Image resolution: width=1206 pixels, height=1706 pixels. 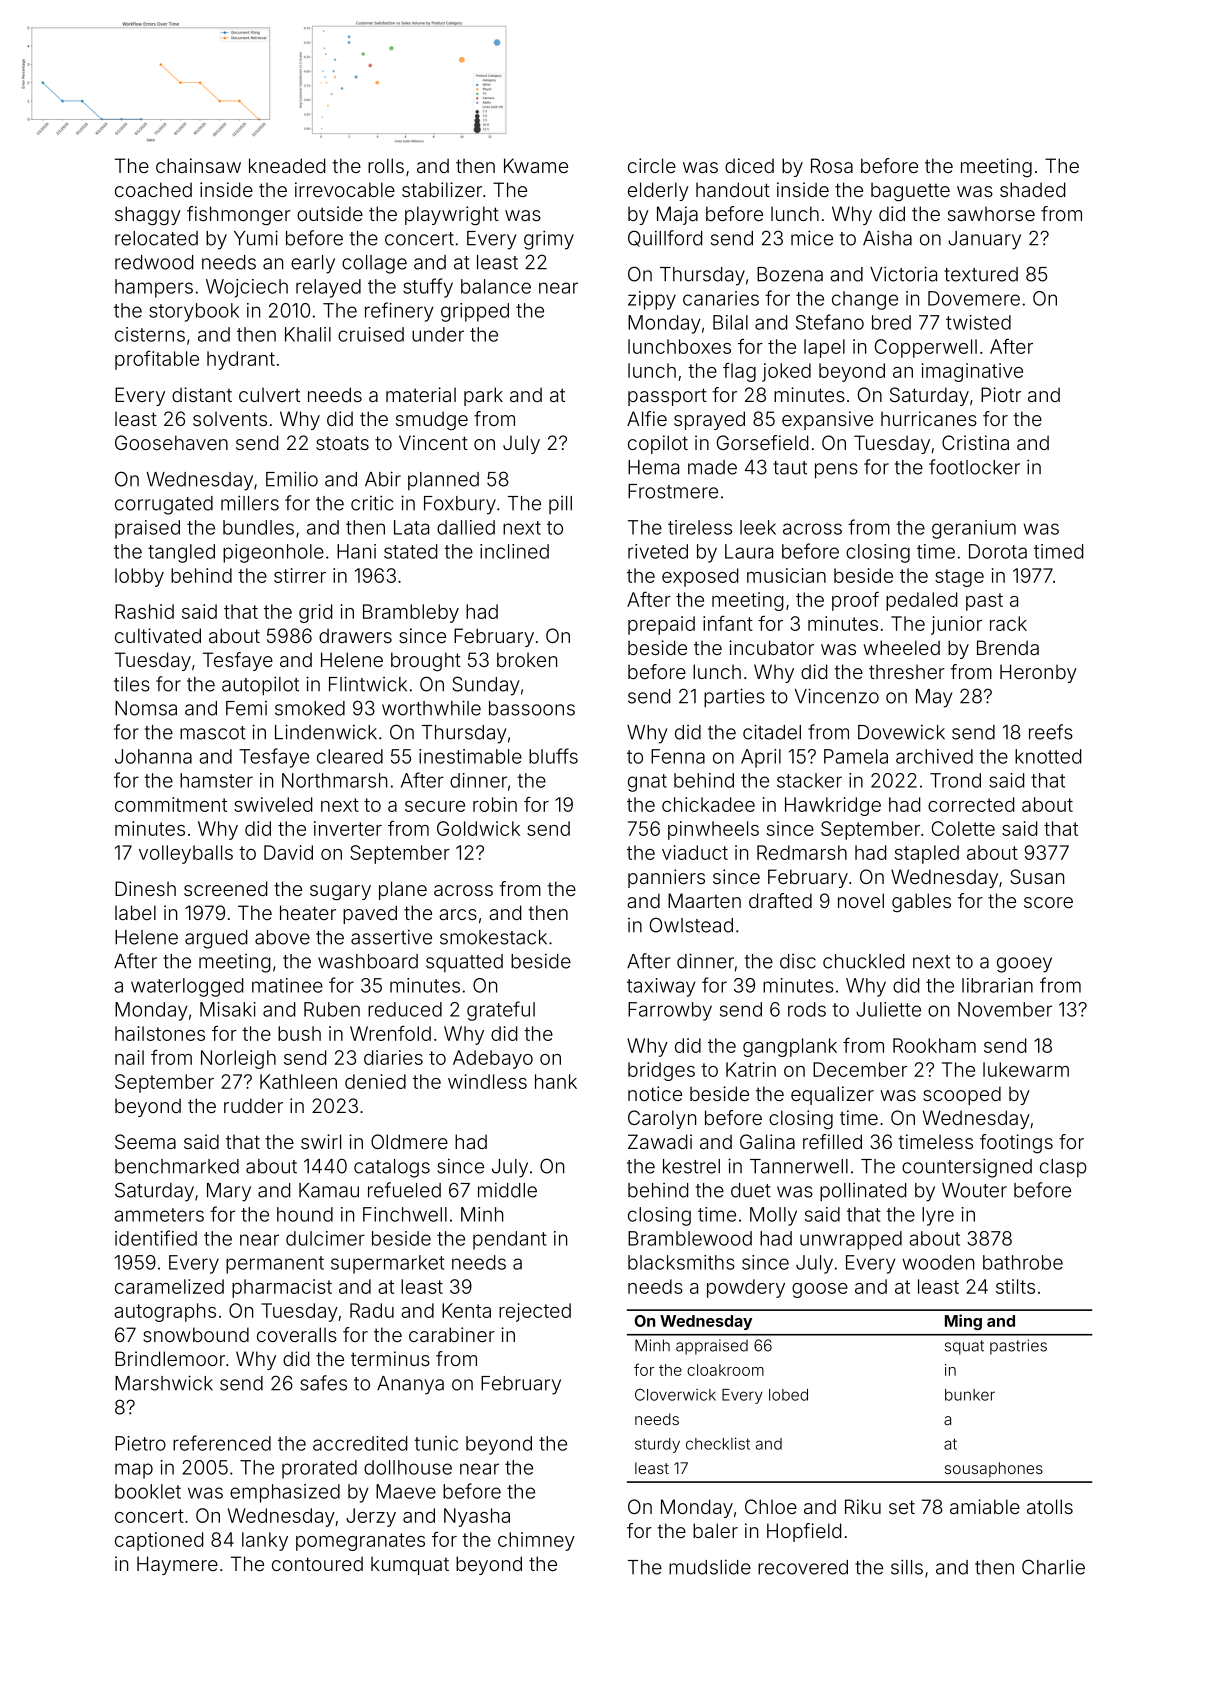 I want to click on distant, so click(x=202, y=394).
